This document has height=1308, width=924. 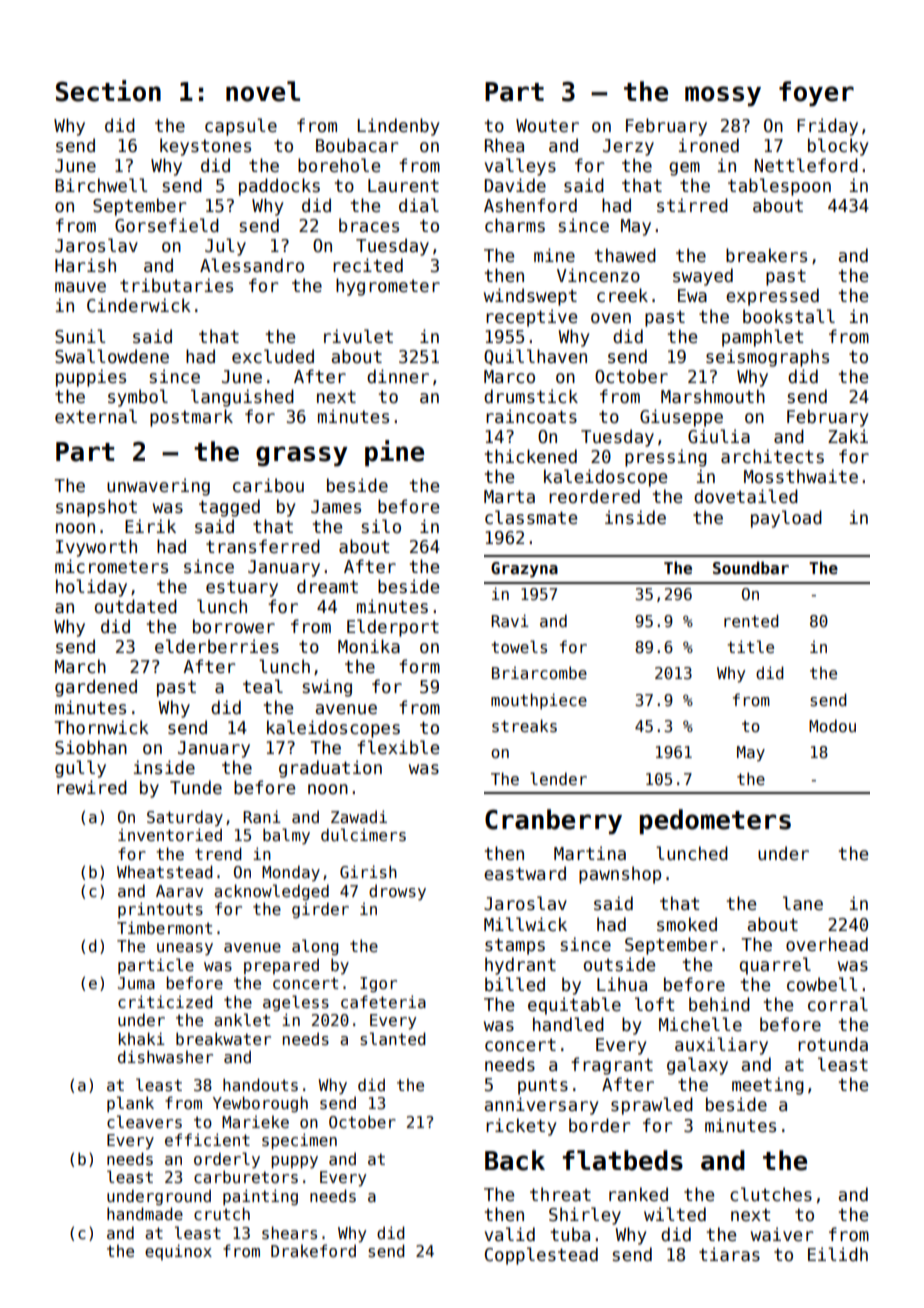 What do you see at coordinates (723, 96) in the document?
I see `mossy` at bounding box center [723, 96].
